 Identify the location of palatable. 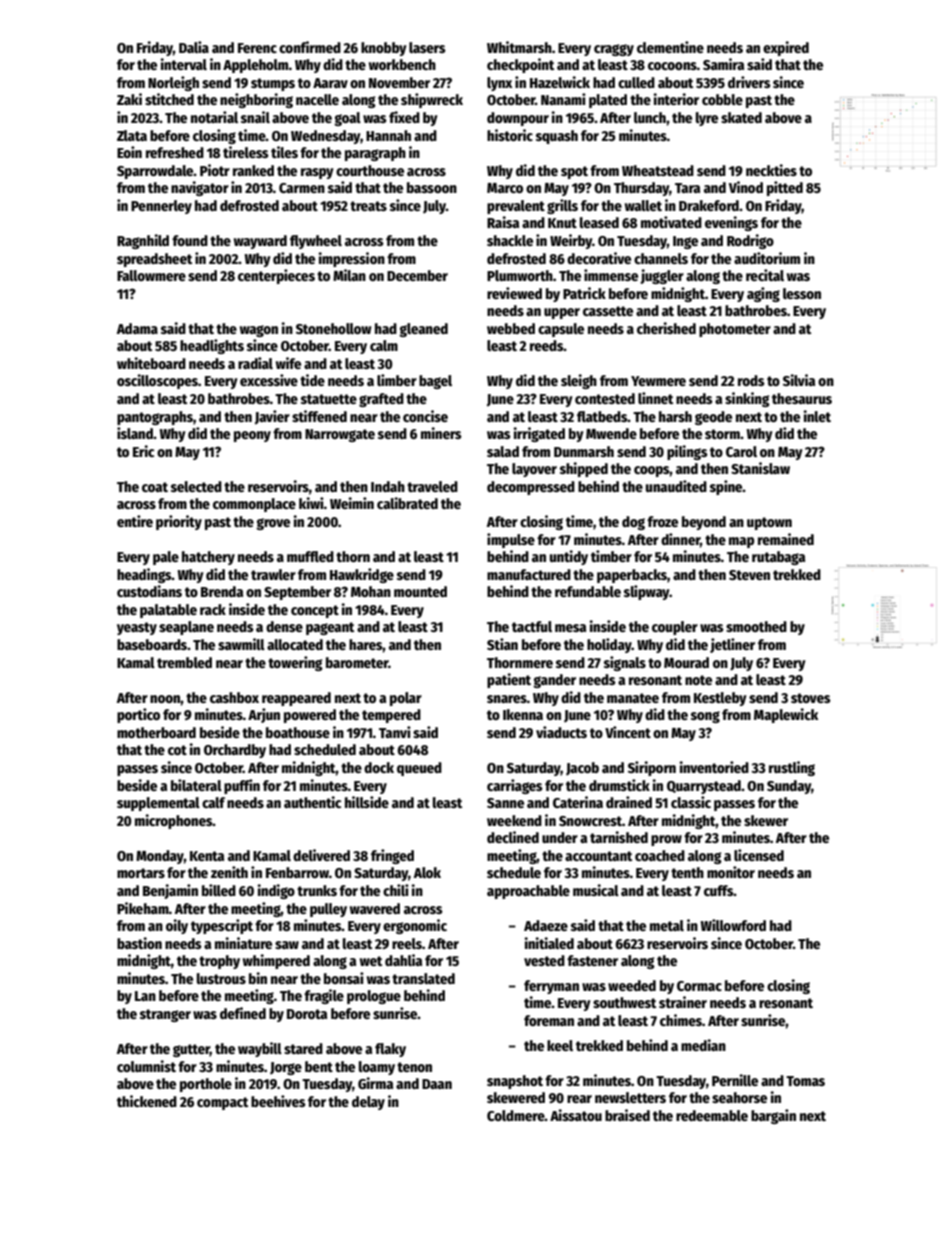
(168, 611).
